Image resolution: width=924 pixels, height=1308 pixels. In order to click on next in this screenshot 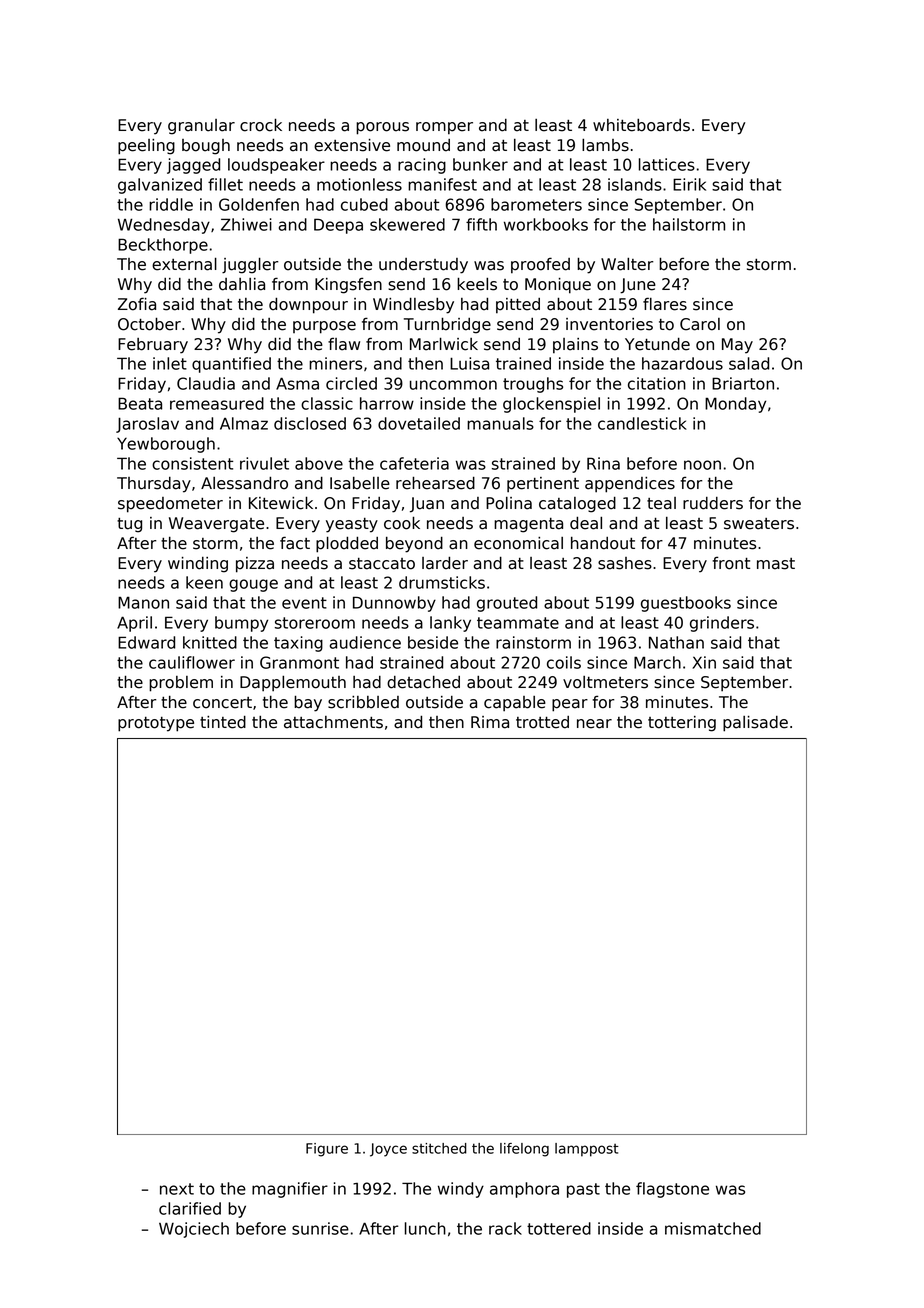, I will do `click(177, 1189)`.
